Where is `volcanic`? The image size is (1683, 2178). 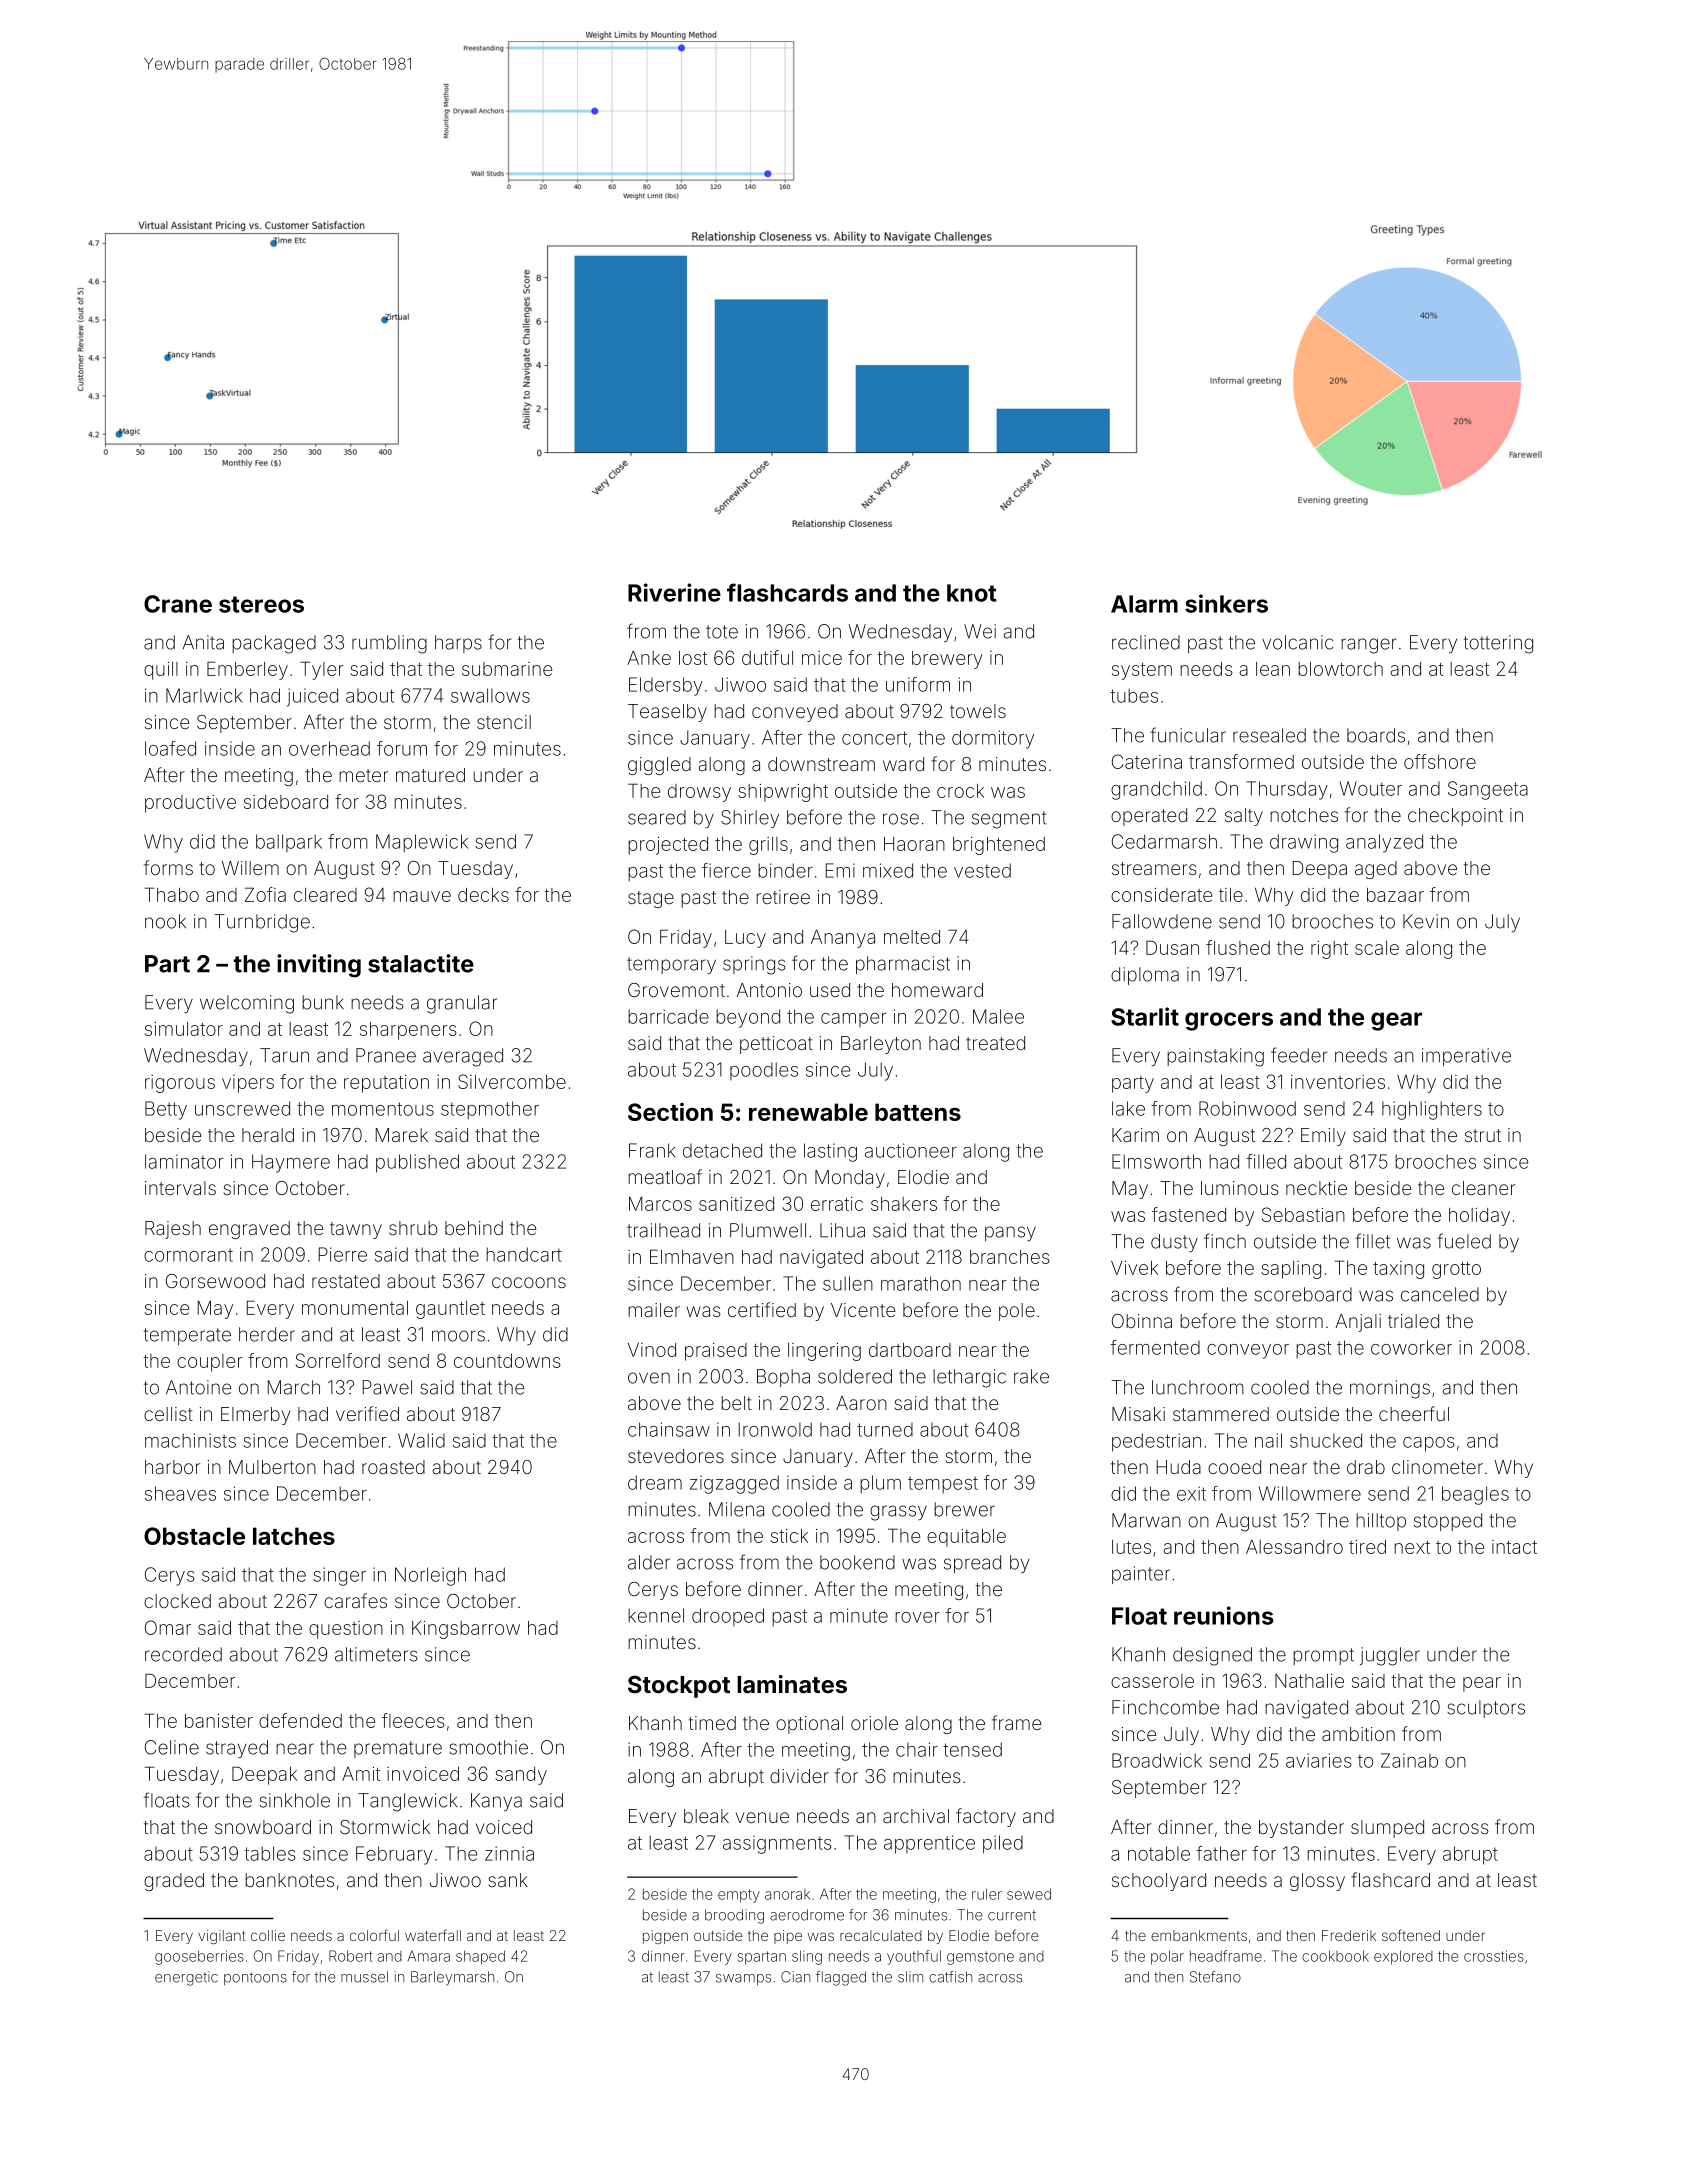
volcanic is located at coordinates (1297, 642).
